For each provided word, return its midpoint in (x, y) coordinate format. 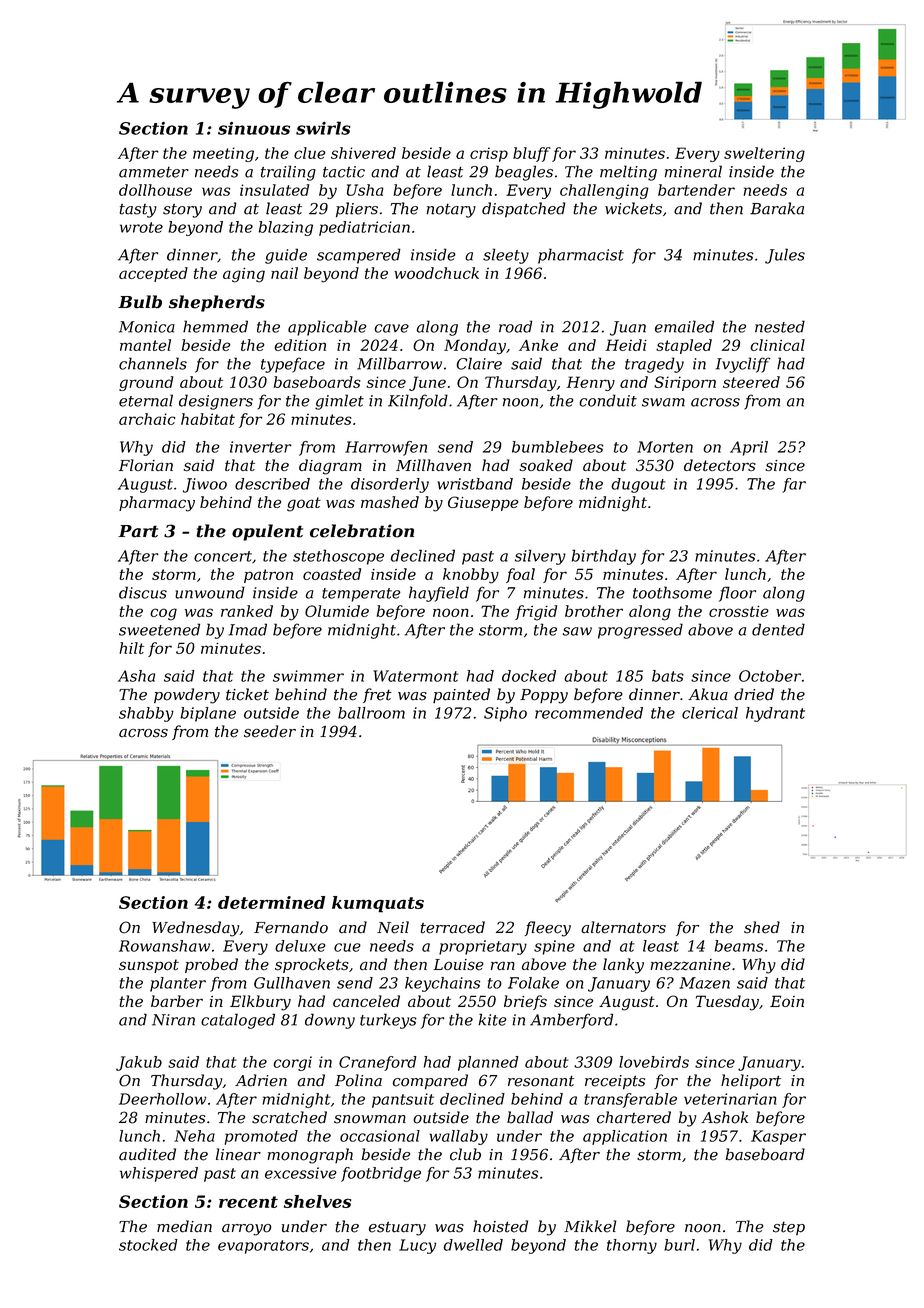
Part (138, 531)
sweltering (764, 154)
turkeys (388, 1021)
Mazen (704, 983)
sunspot (149, 966)
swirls (323, 128)
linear (238, 1154)
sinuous (254, 128)
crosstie (739, 611)
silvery (540, 557)
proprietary (483, 947)
